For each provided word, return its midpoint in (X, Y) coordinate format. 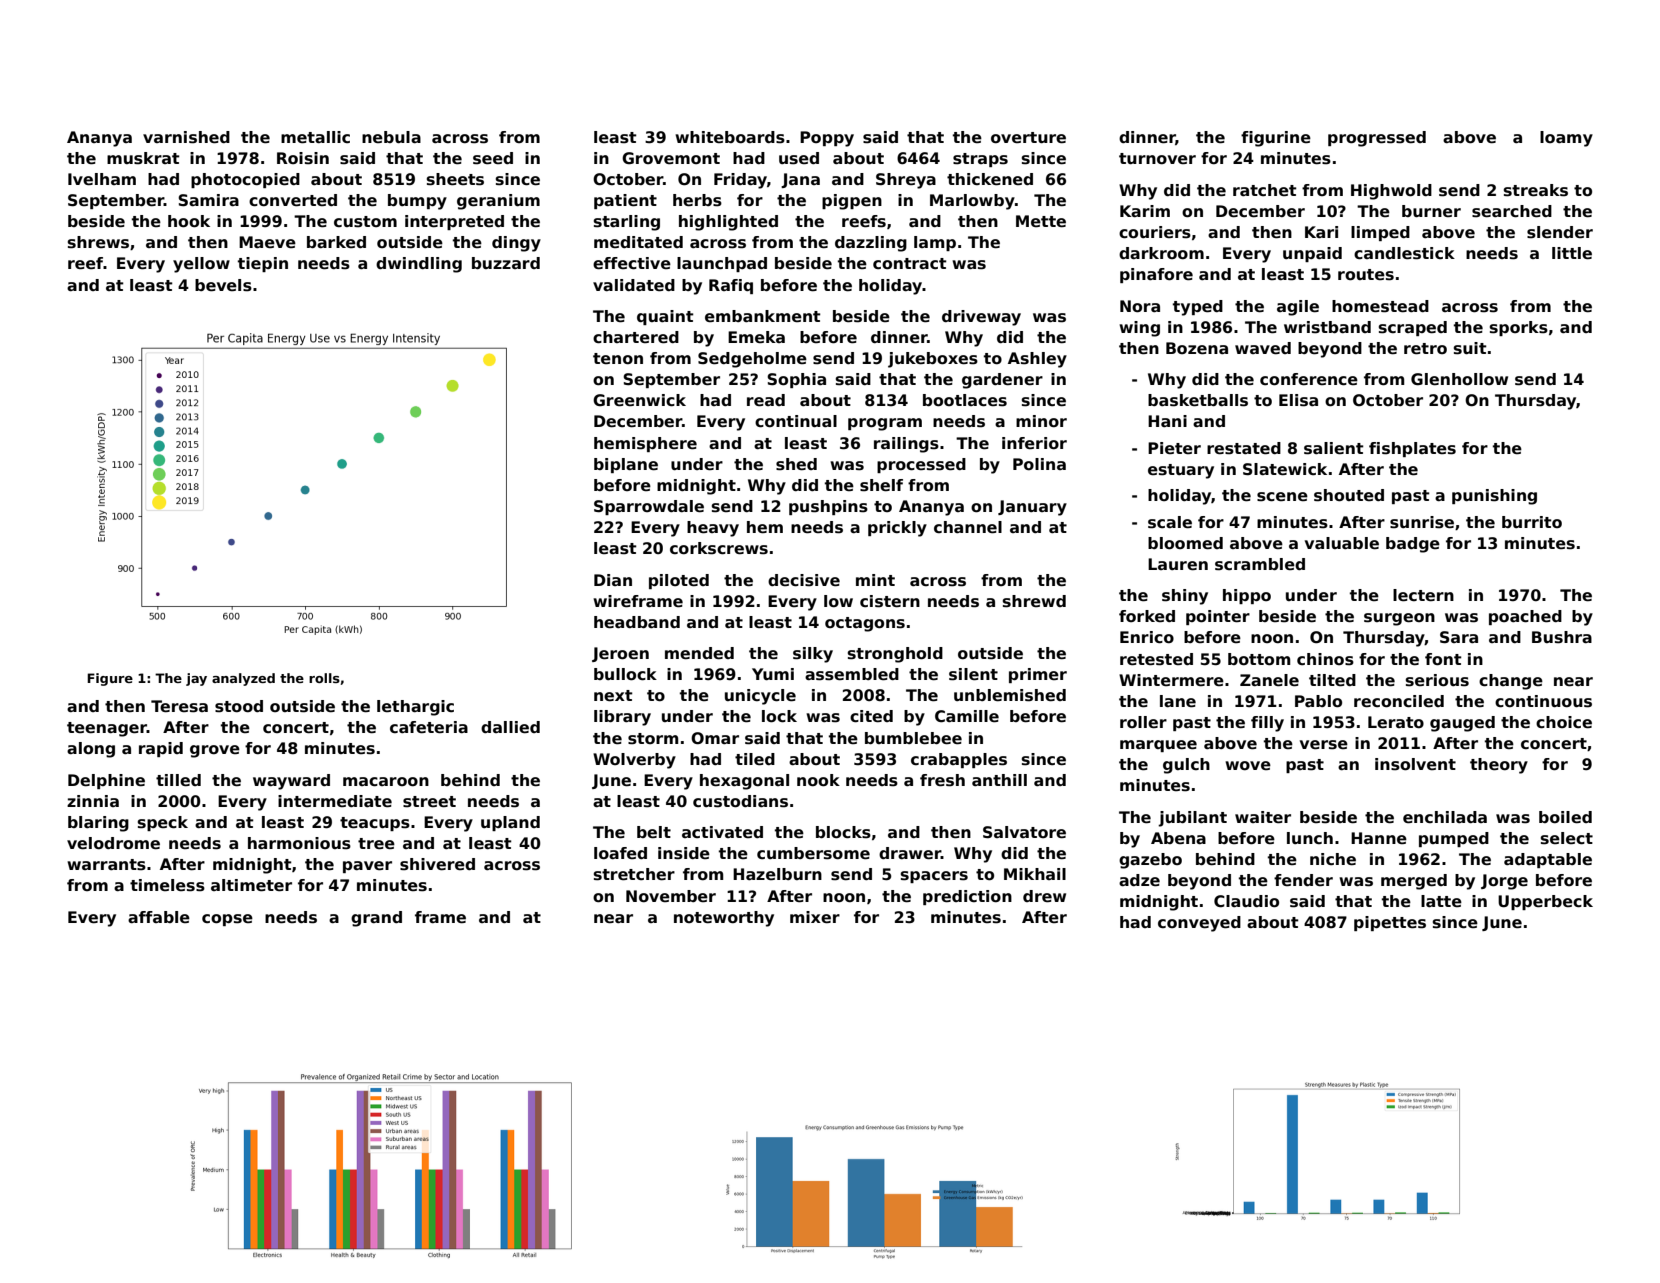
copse (227, 920)
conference (1309, 379)
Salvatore (1024, 832)
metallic (315, 137)
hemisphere (645, 444)
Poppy (827, 139)
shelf (881, 485)
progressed (1377, 139)
